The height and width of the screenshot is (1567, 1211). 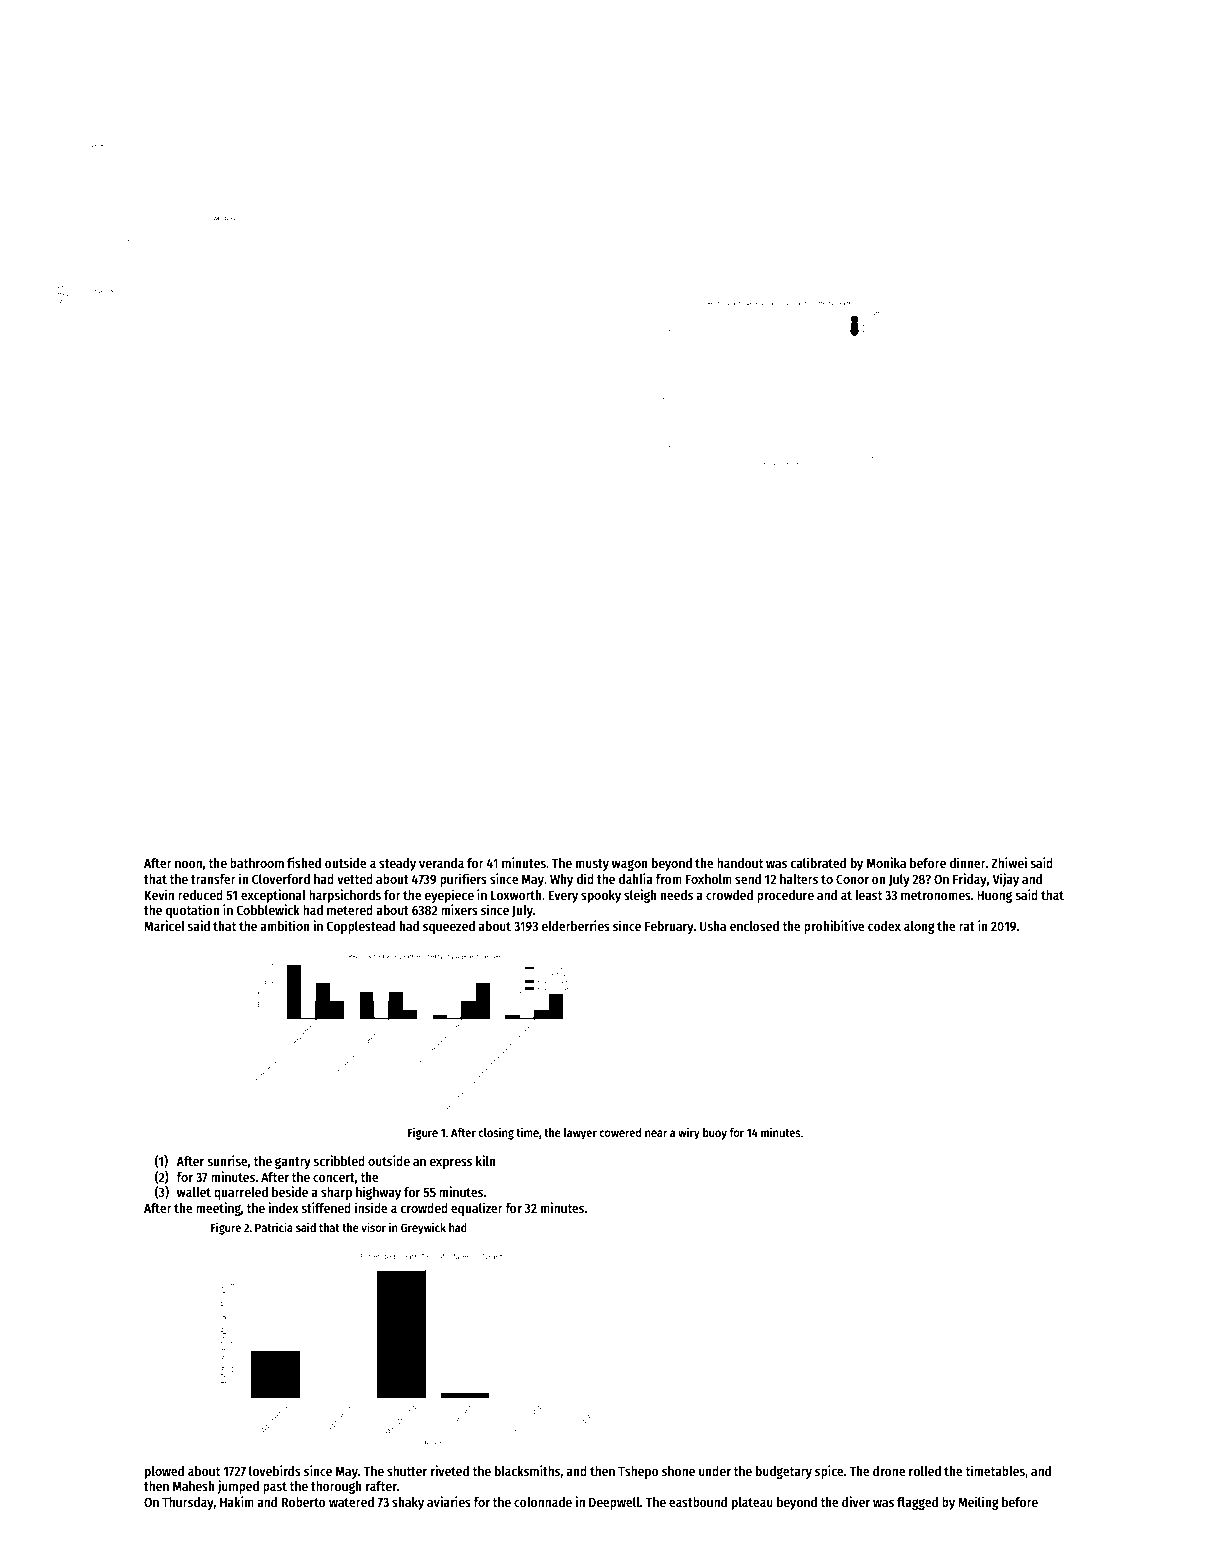 I want to click on equalizer, so click(x=477, y=1209).
